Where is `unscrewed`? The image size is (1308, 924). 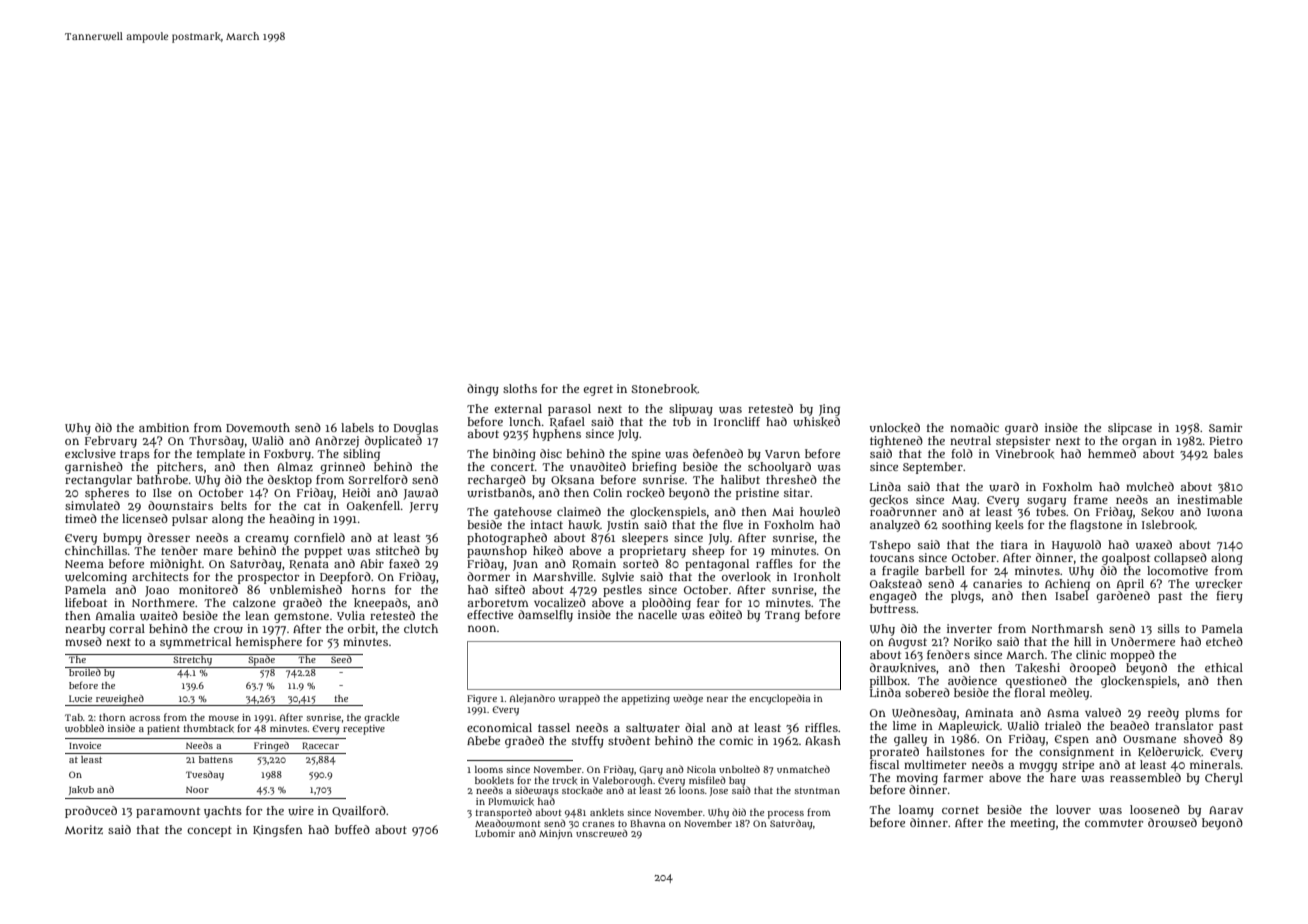
unscrewed is located at coordinates (602, 833).
